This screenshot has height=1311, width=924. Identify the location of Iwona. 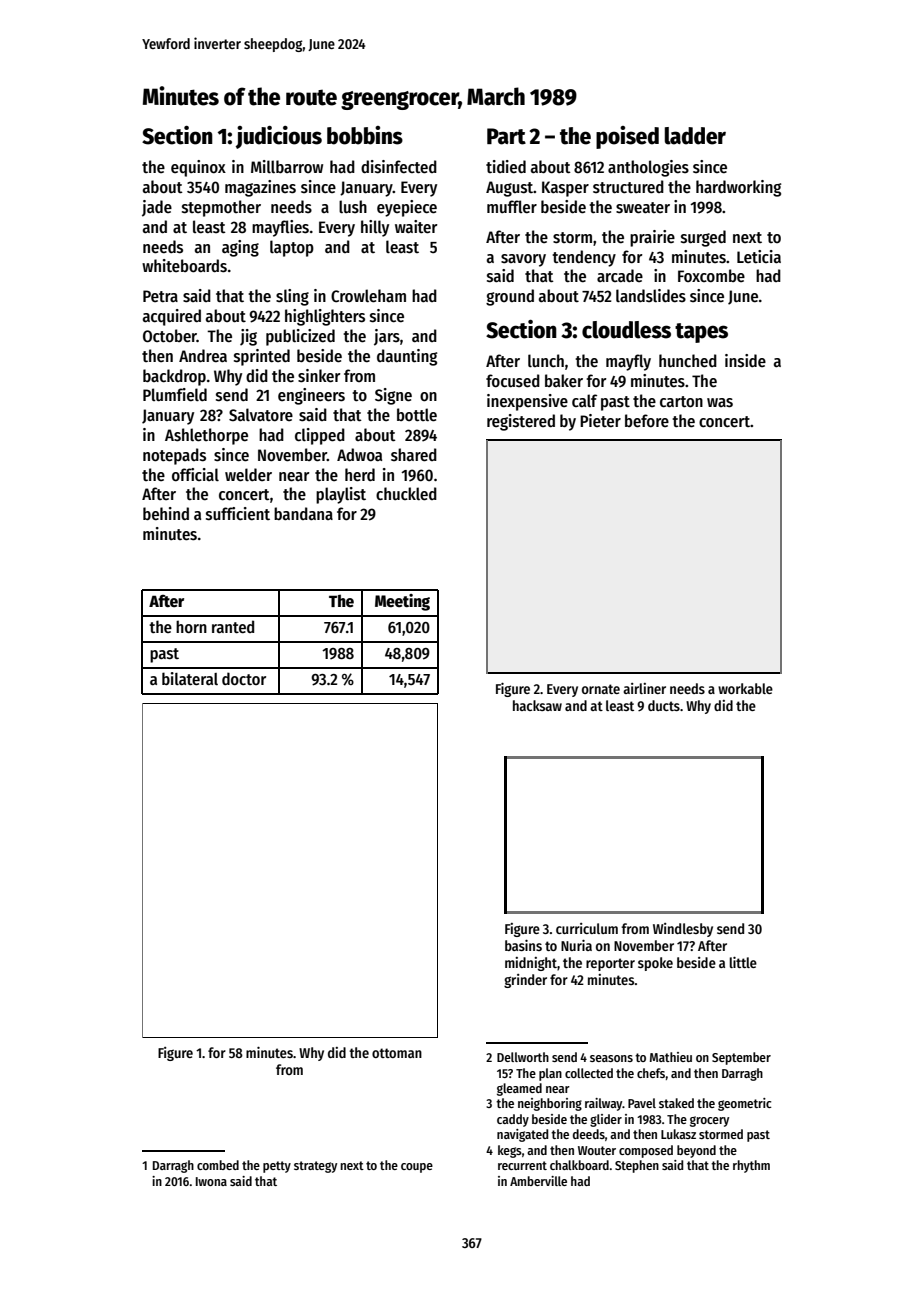
(211, 1181).
